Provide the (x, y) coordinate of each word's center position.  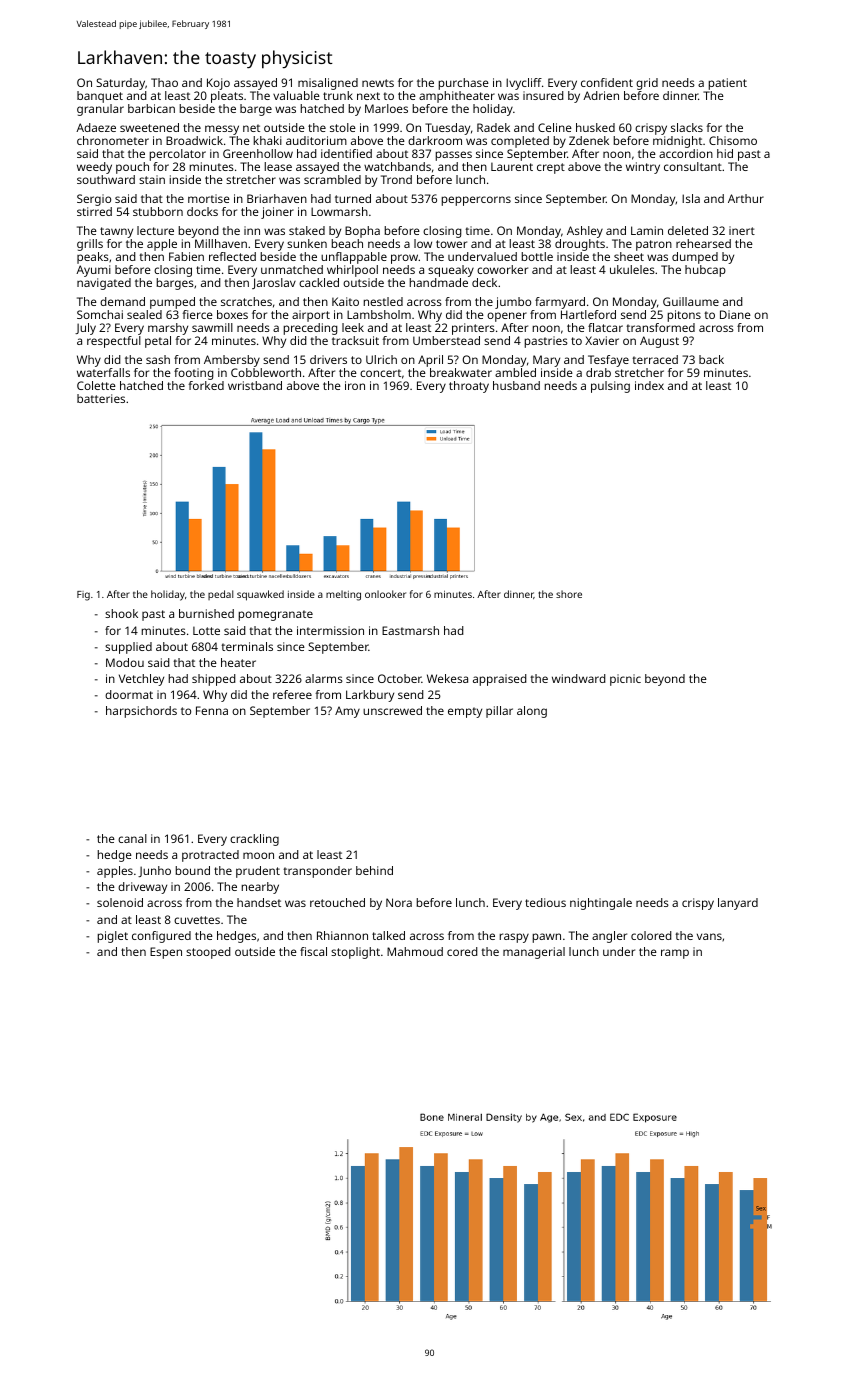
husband (516, 385)
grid (647, 84)
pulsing (610, 387)
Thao (164, 82)
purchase (463, 84)
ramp (675, 954)
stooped (208, 953)
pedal (220, 595)
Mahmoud (415, 951)
